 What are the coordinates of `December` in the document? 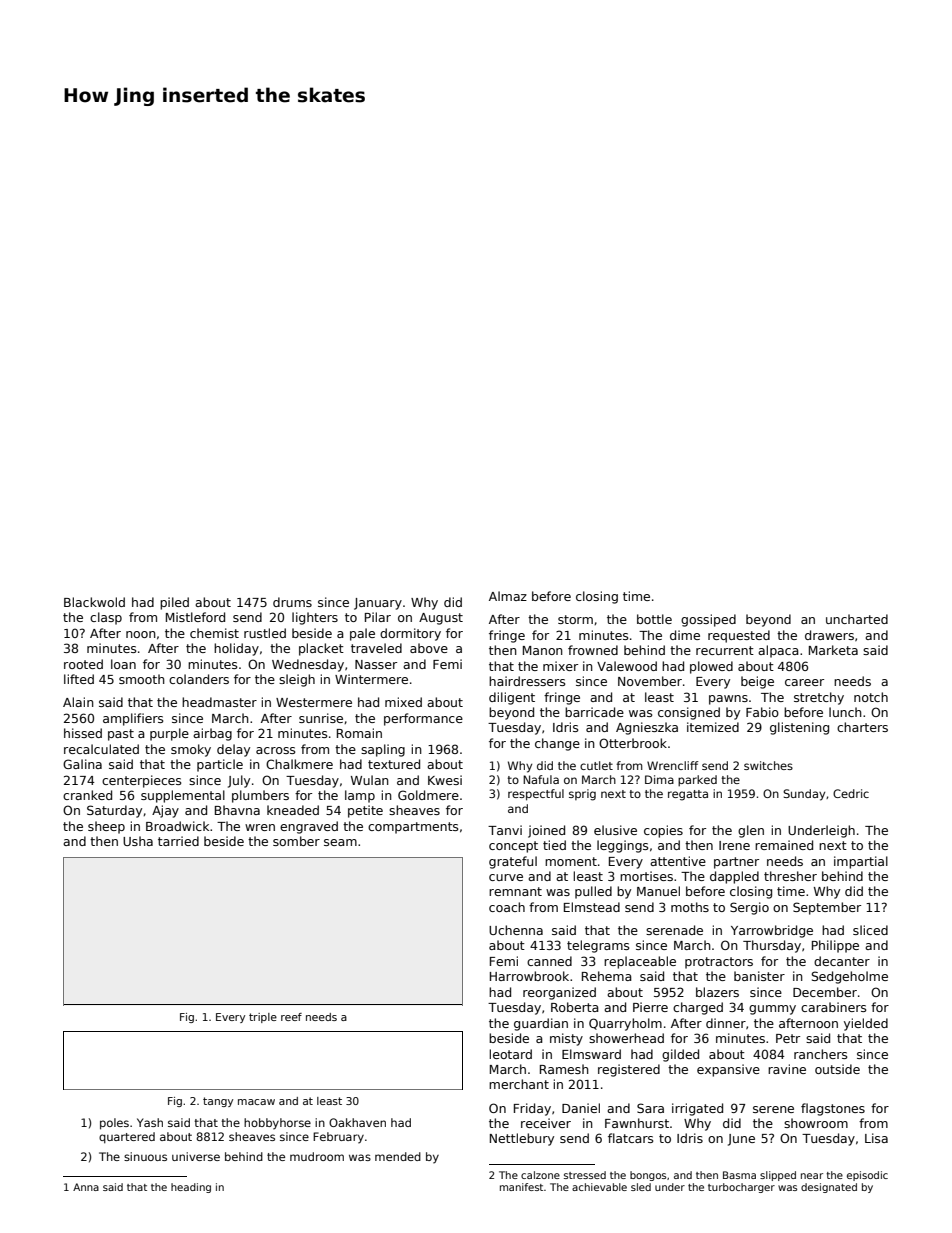 It's located at (825, 992).
